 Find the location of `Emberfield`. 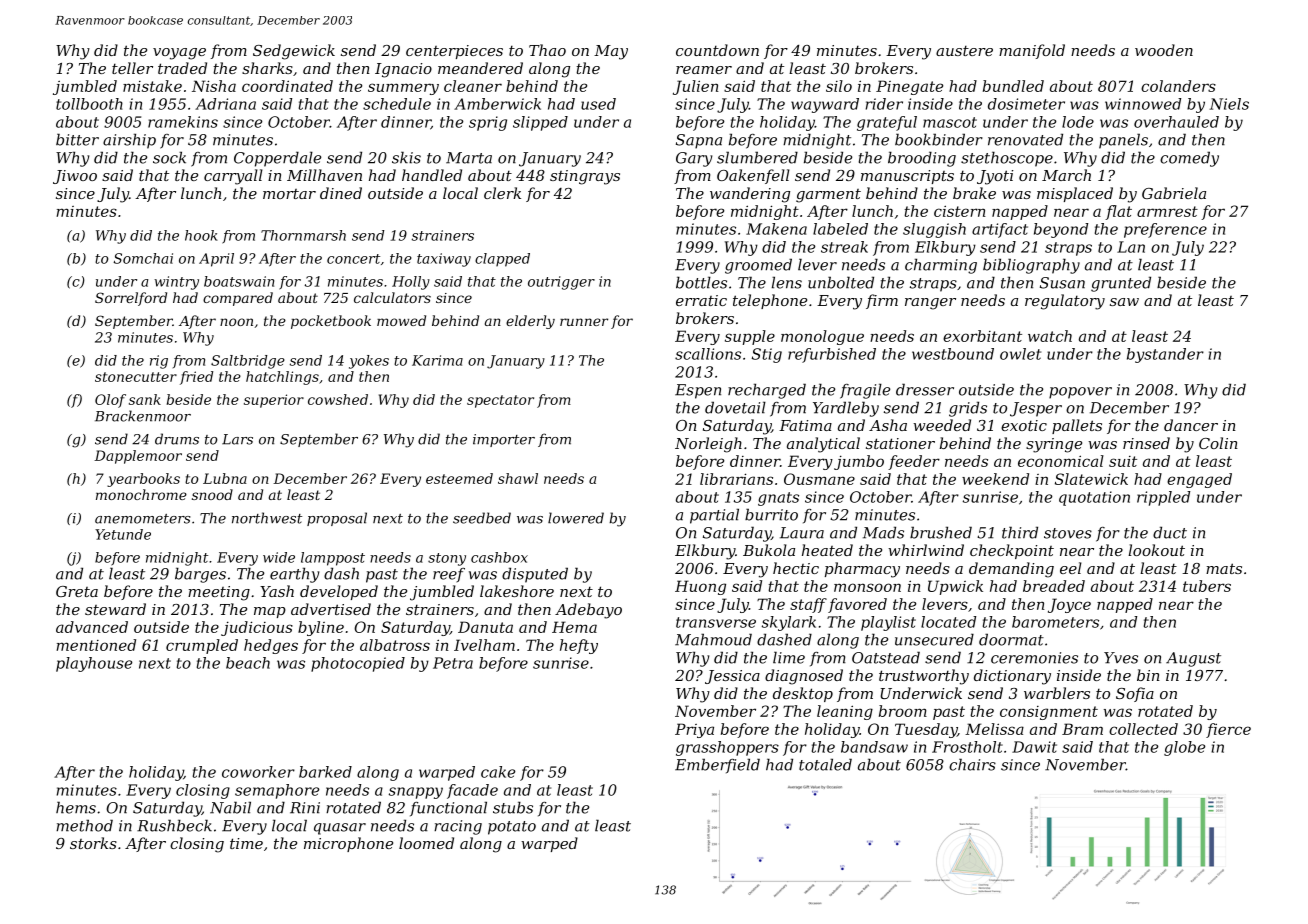

Emberfield is located at coordinates (717, 766).
